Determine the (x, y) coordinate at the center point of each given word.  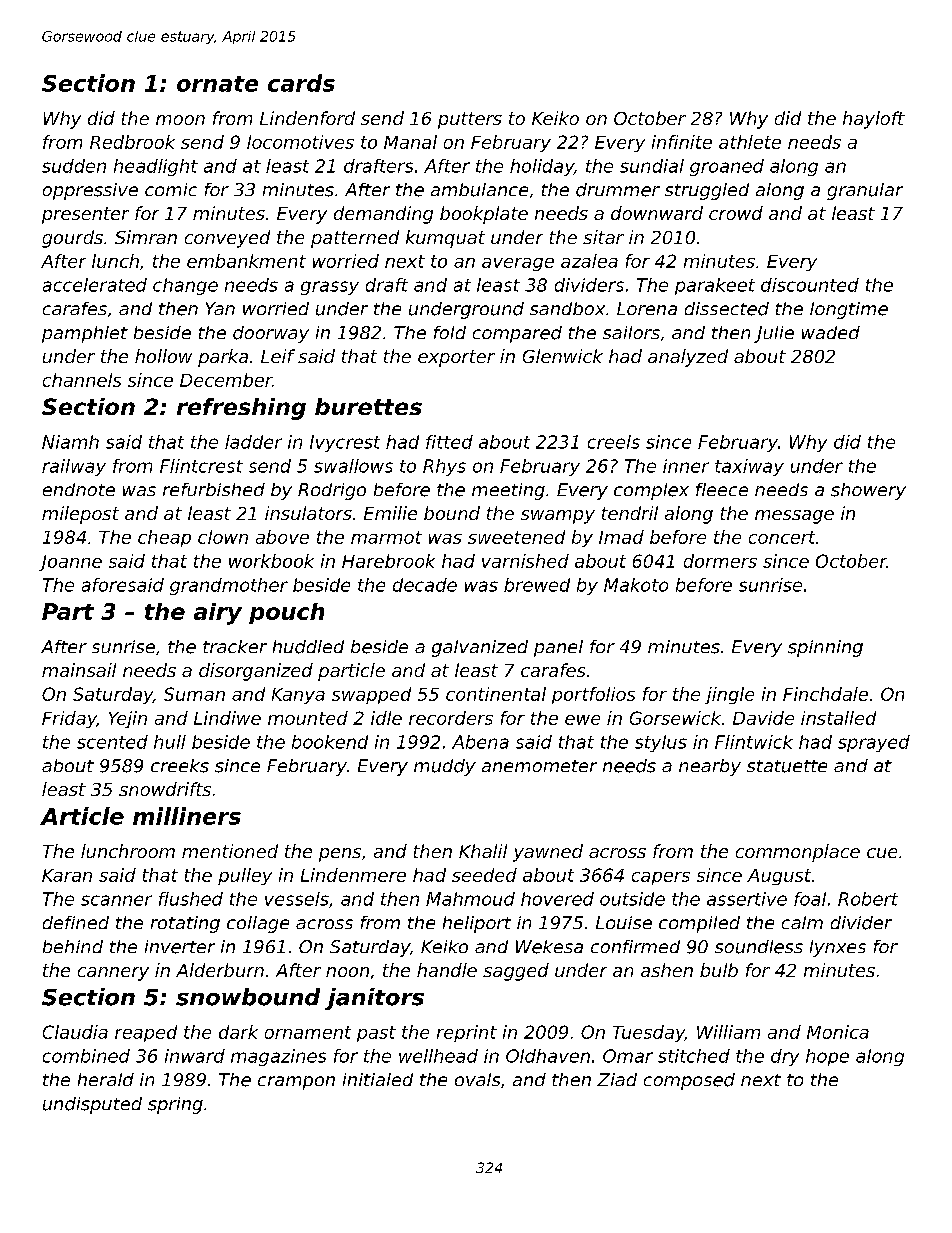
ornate (217, 84)
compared (517, 334)
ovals (477, 1079)
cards (301, 83)
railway (74, 467)
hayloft (874, 120)
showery (868, 491)
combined (86, 1056)
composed (689, 1081)
